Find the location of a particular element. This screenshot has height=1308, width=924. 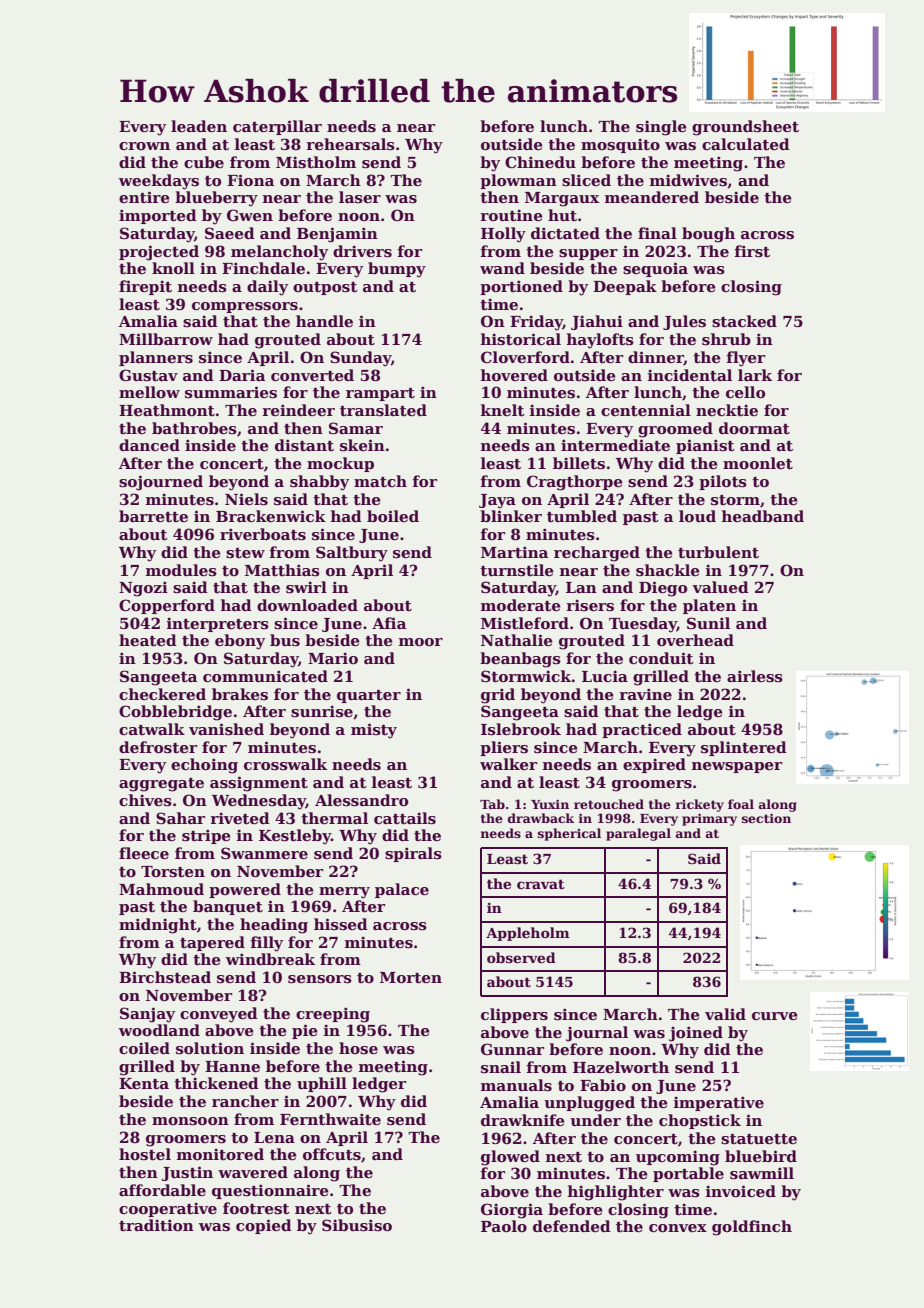

Daria is located at coordinates (242, 375).
